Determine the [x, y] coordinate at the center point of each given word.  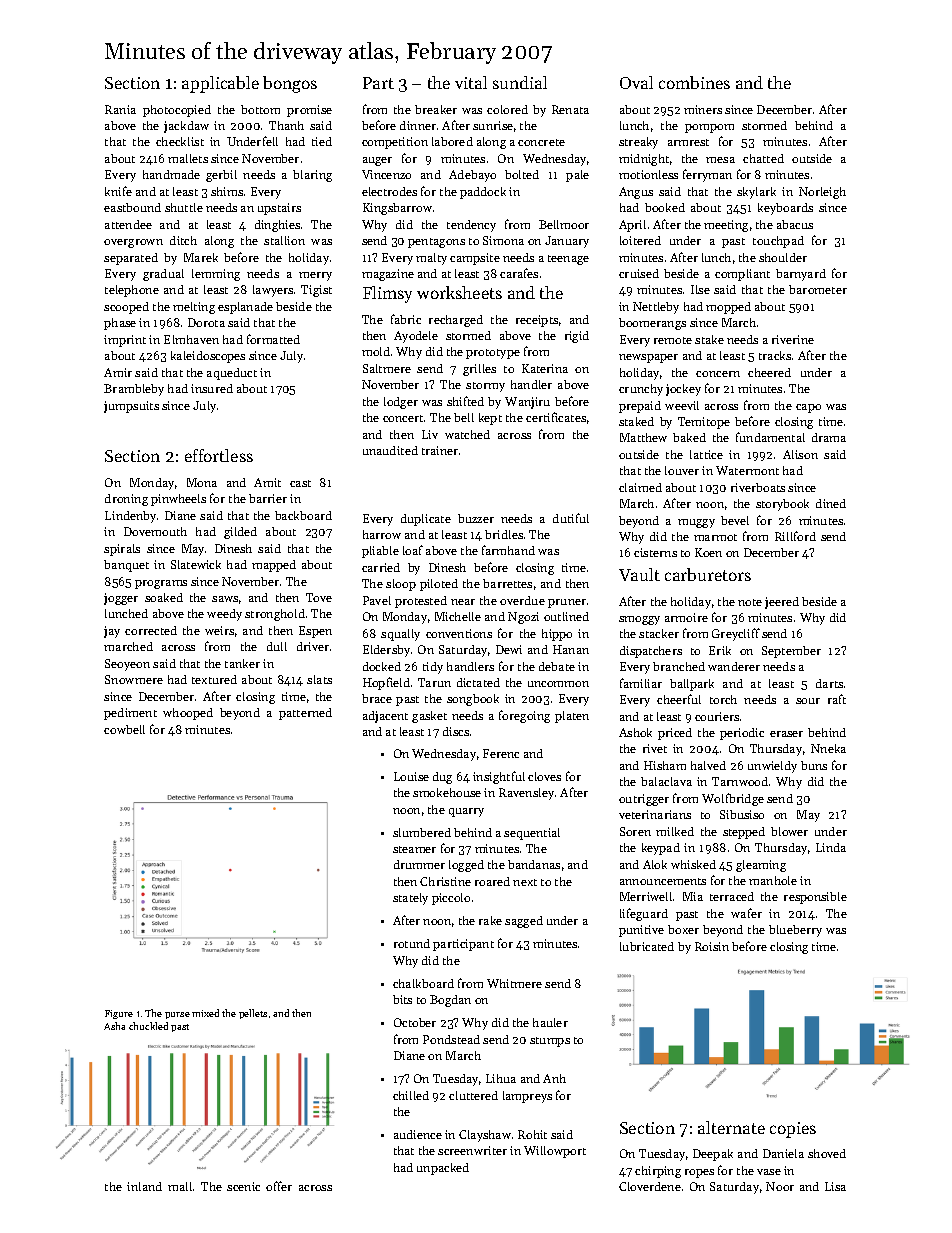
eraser [786, 734]
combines [694, 82]
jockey [683, 390]
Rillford [795, 536]
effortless [219, 455]
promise [309, 111]
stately [410, 899]
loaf [413, 550]
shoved [827, 1153]
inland [144, 1186]
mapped [274, 566]
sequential [532, 834]
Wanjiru [527, 403]
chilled [411, 1095]
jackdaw [186, 127]
